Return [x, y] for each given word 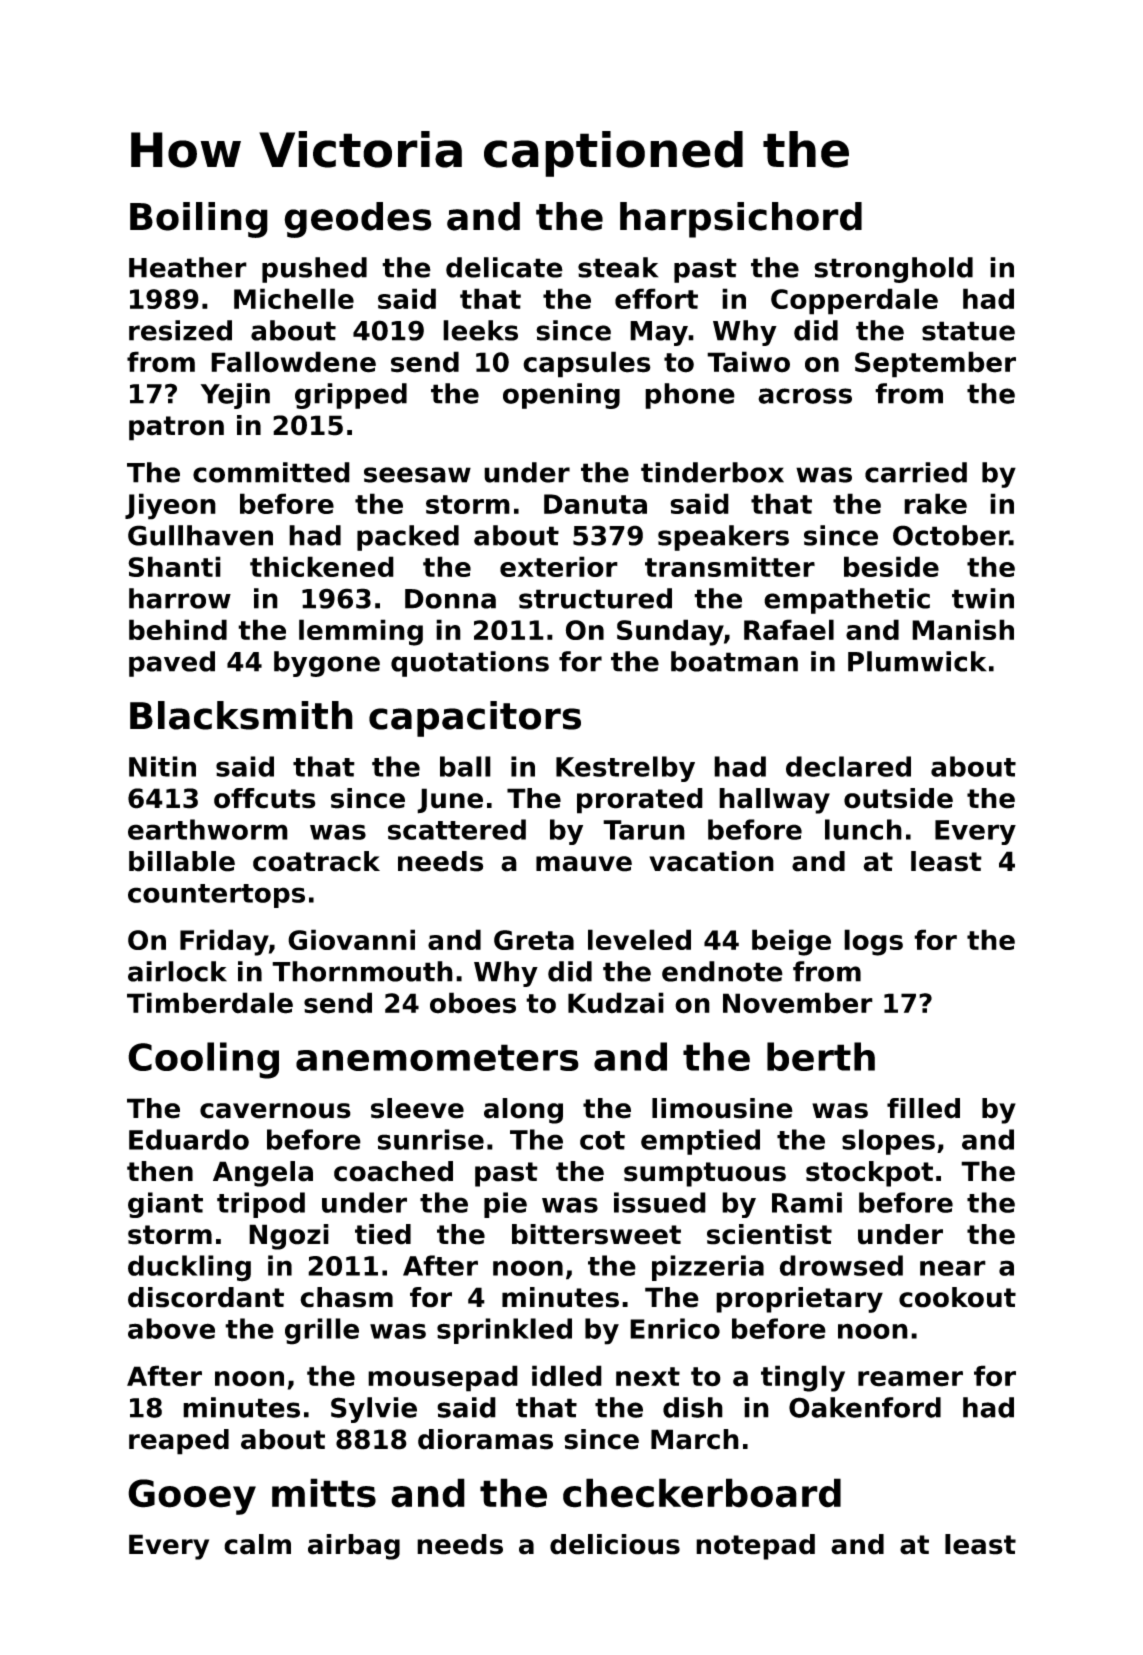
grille [322, 1331]
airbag [354, 1547]
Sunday [670, 632]
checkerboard [702, 1493]
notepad [755, 1547]
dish [693, 1407]
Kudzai [616, 1003]
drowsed [841, 1265]
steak [618, 267]
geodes [357, 220]
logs [873, 942]
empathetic [847, 601]
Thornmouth [362, 971]
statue [968, 331]
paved [172, 664]
